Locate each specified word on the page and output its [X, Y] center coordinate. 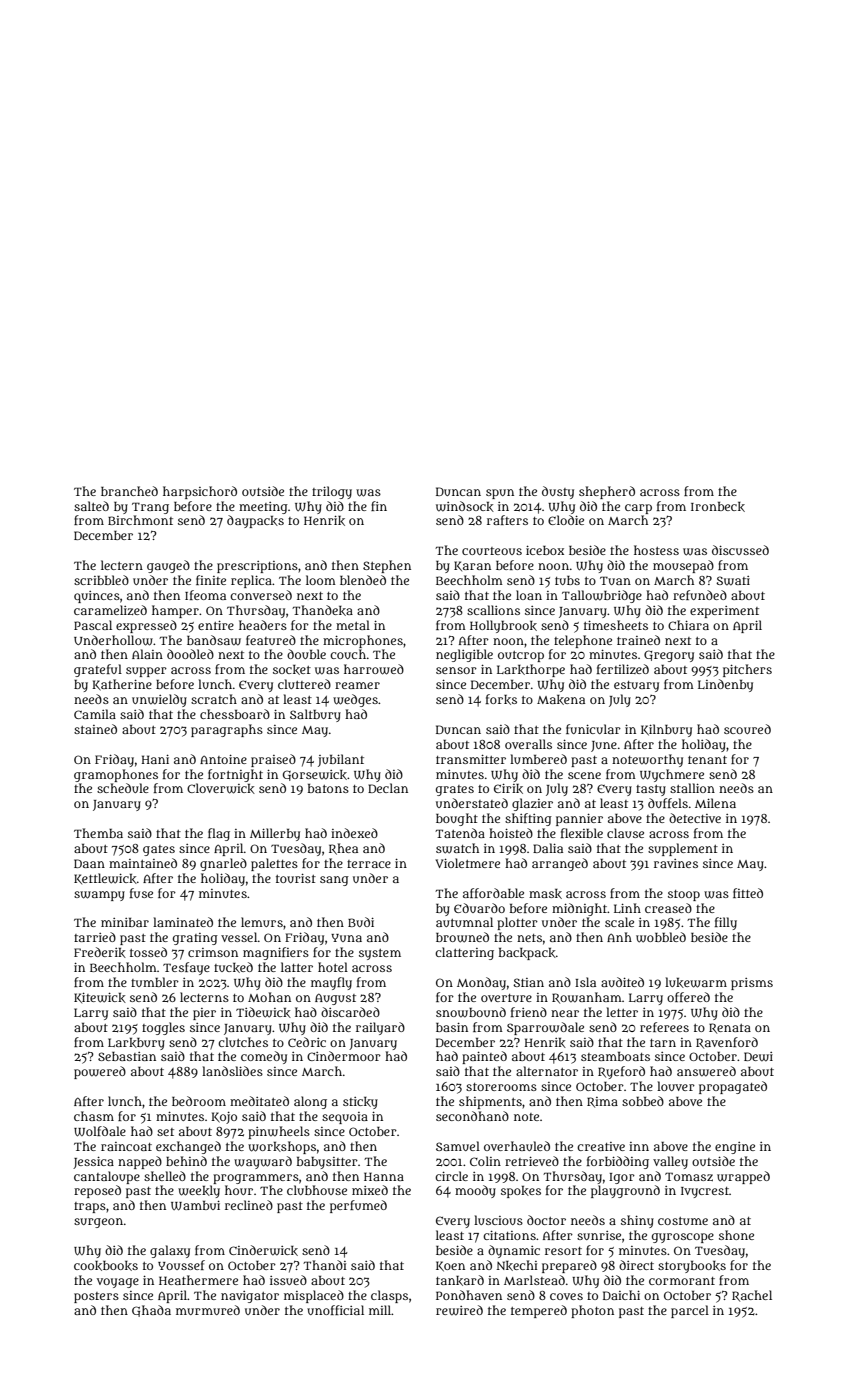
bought [457, 819]
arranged [560, 864]
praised [273, 760]
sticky [360, 1103]
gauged [168, 566]
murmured [208, 1310]
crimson [213, 952]
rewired [459, 1310]
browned [462, 937]
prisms [752, 984]
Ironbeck [718, 507]
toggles [163, 1028]
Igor [622, 1178]
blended [363, 580]
